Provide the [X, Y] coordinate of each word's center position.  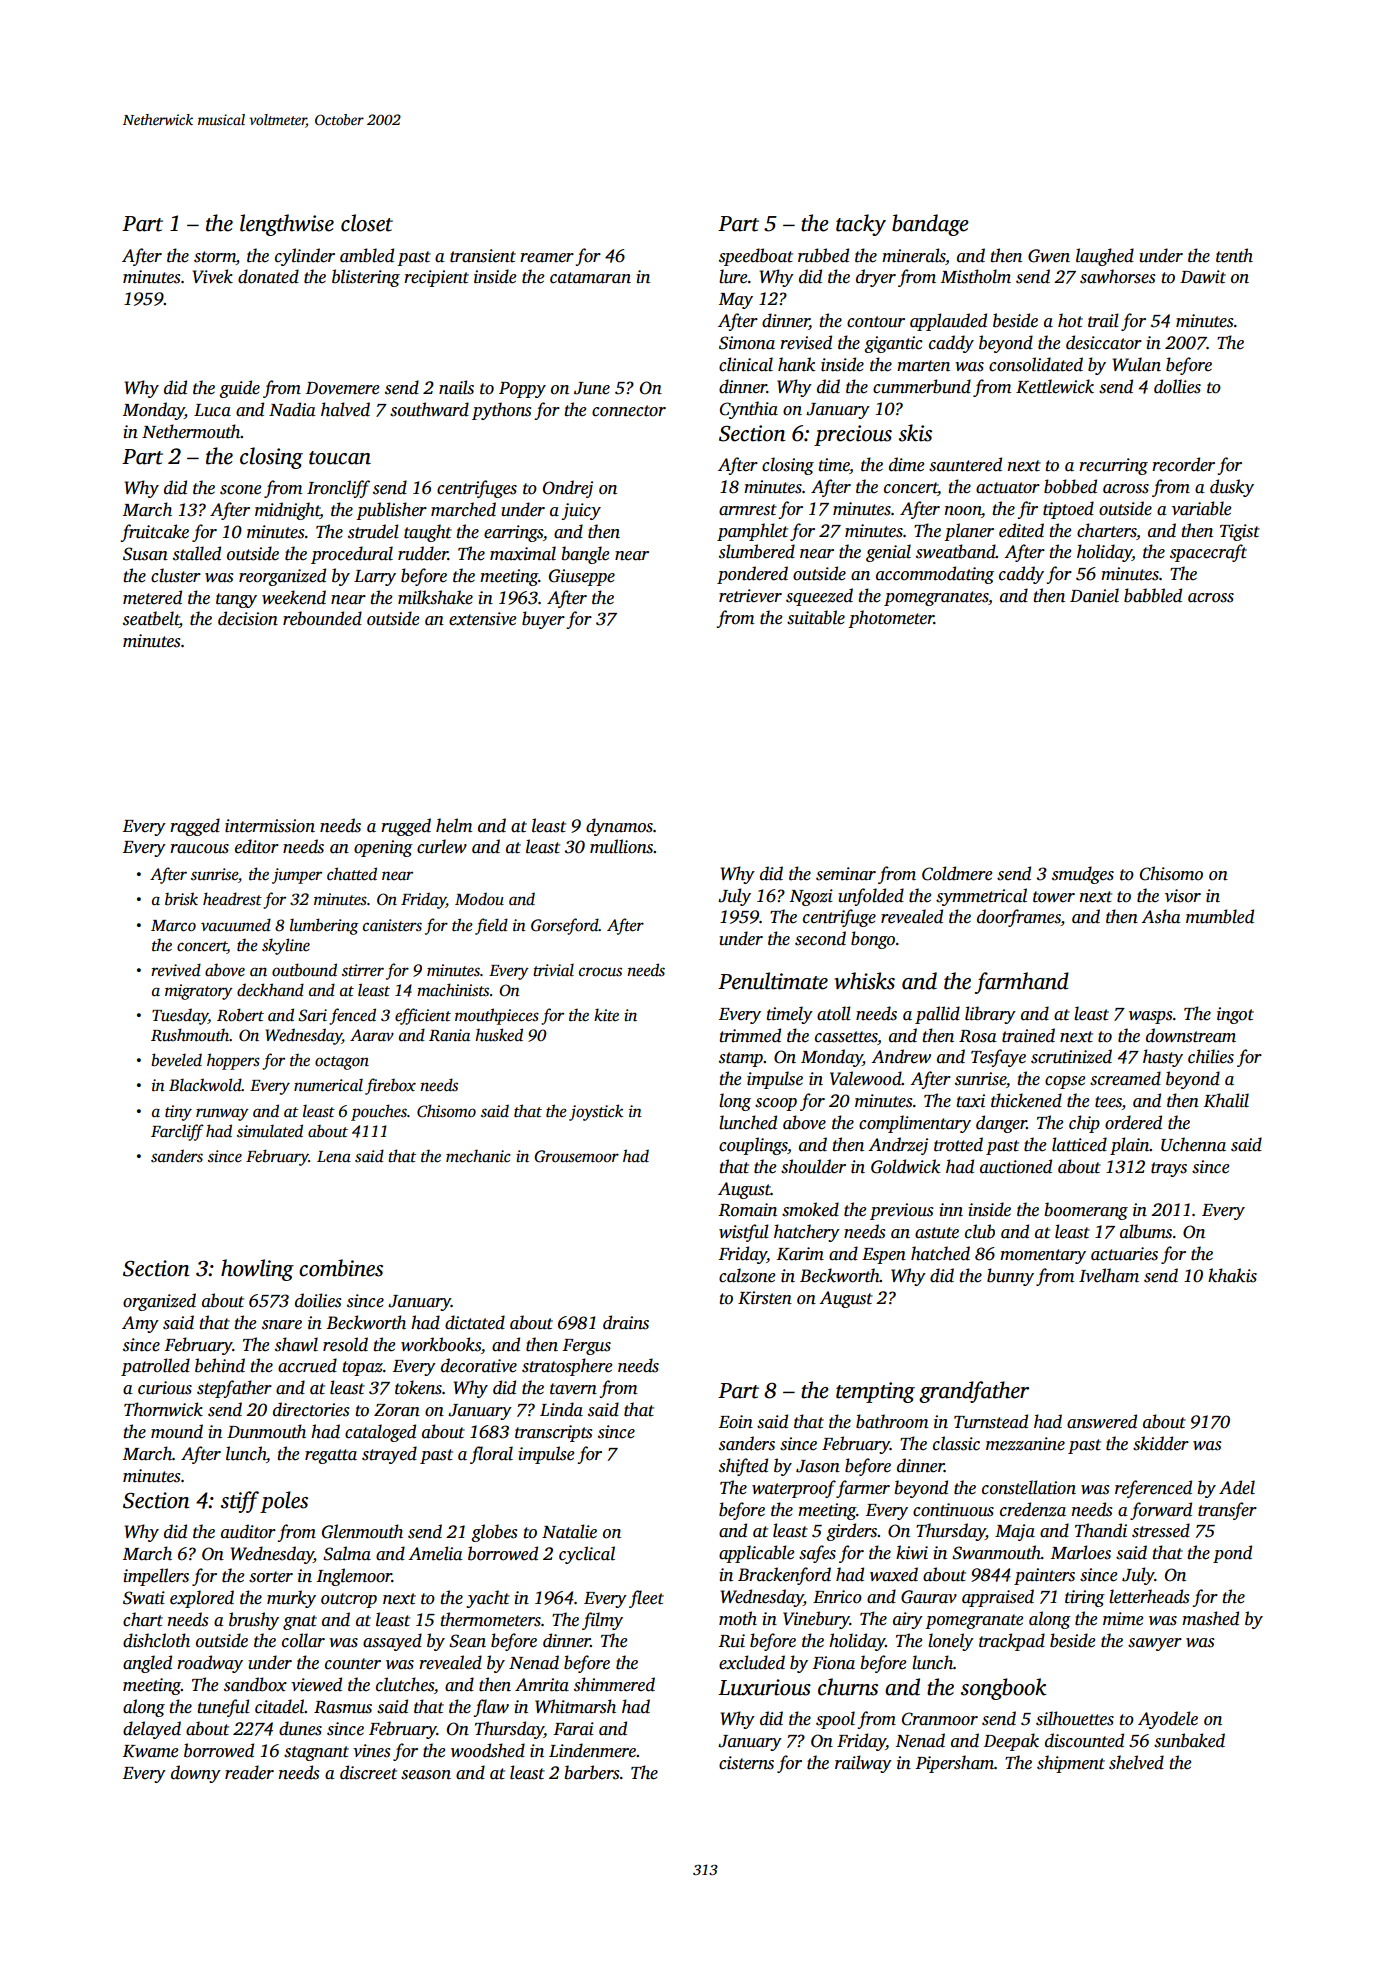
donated [268, 276]
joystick [596, 1112]
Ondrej [568, 489]
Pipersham [954, 1764]
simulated [270, 1131]
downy [196, 1774]
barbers [592, 1772]
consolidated [1036, 364]
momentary [1043, 1256]
